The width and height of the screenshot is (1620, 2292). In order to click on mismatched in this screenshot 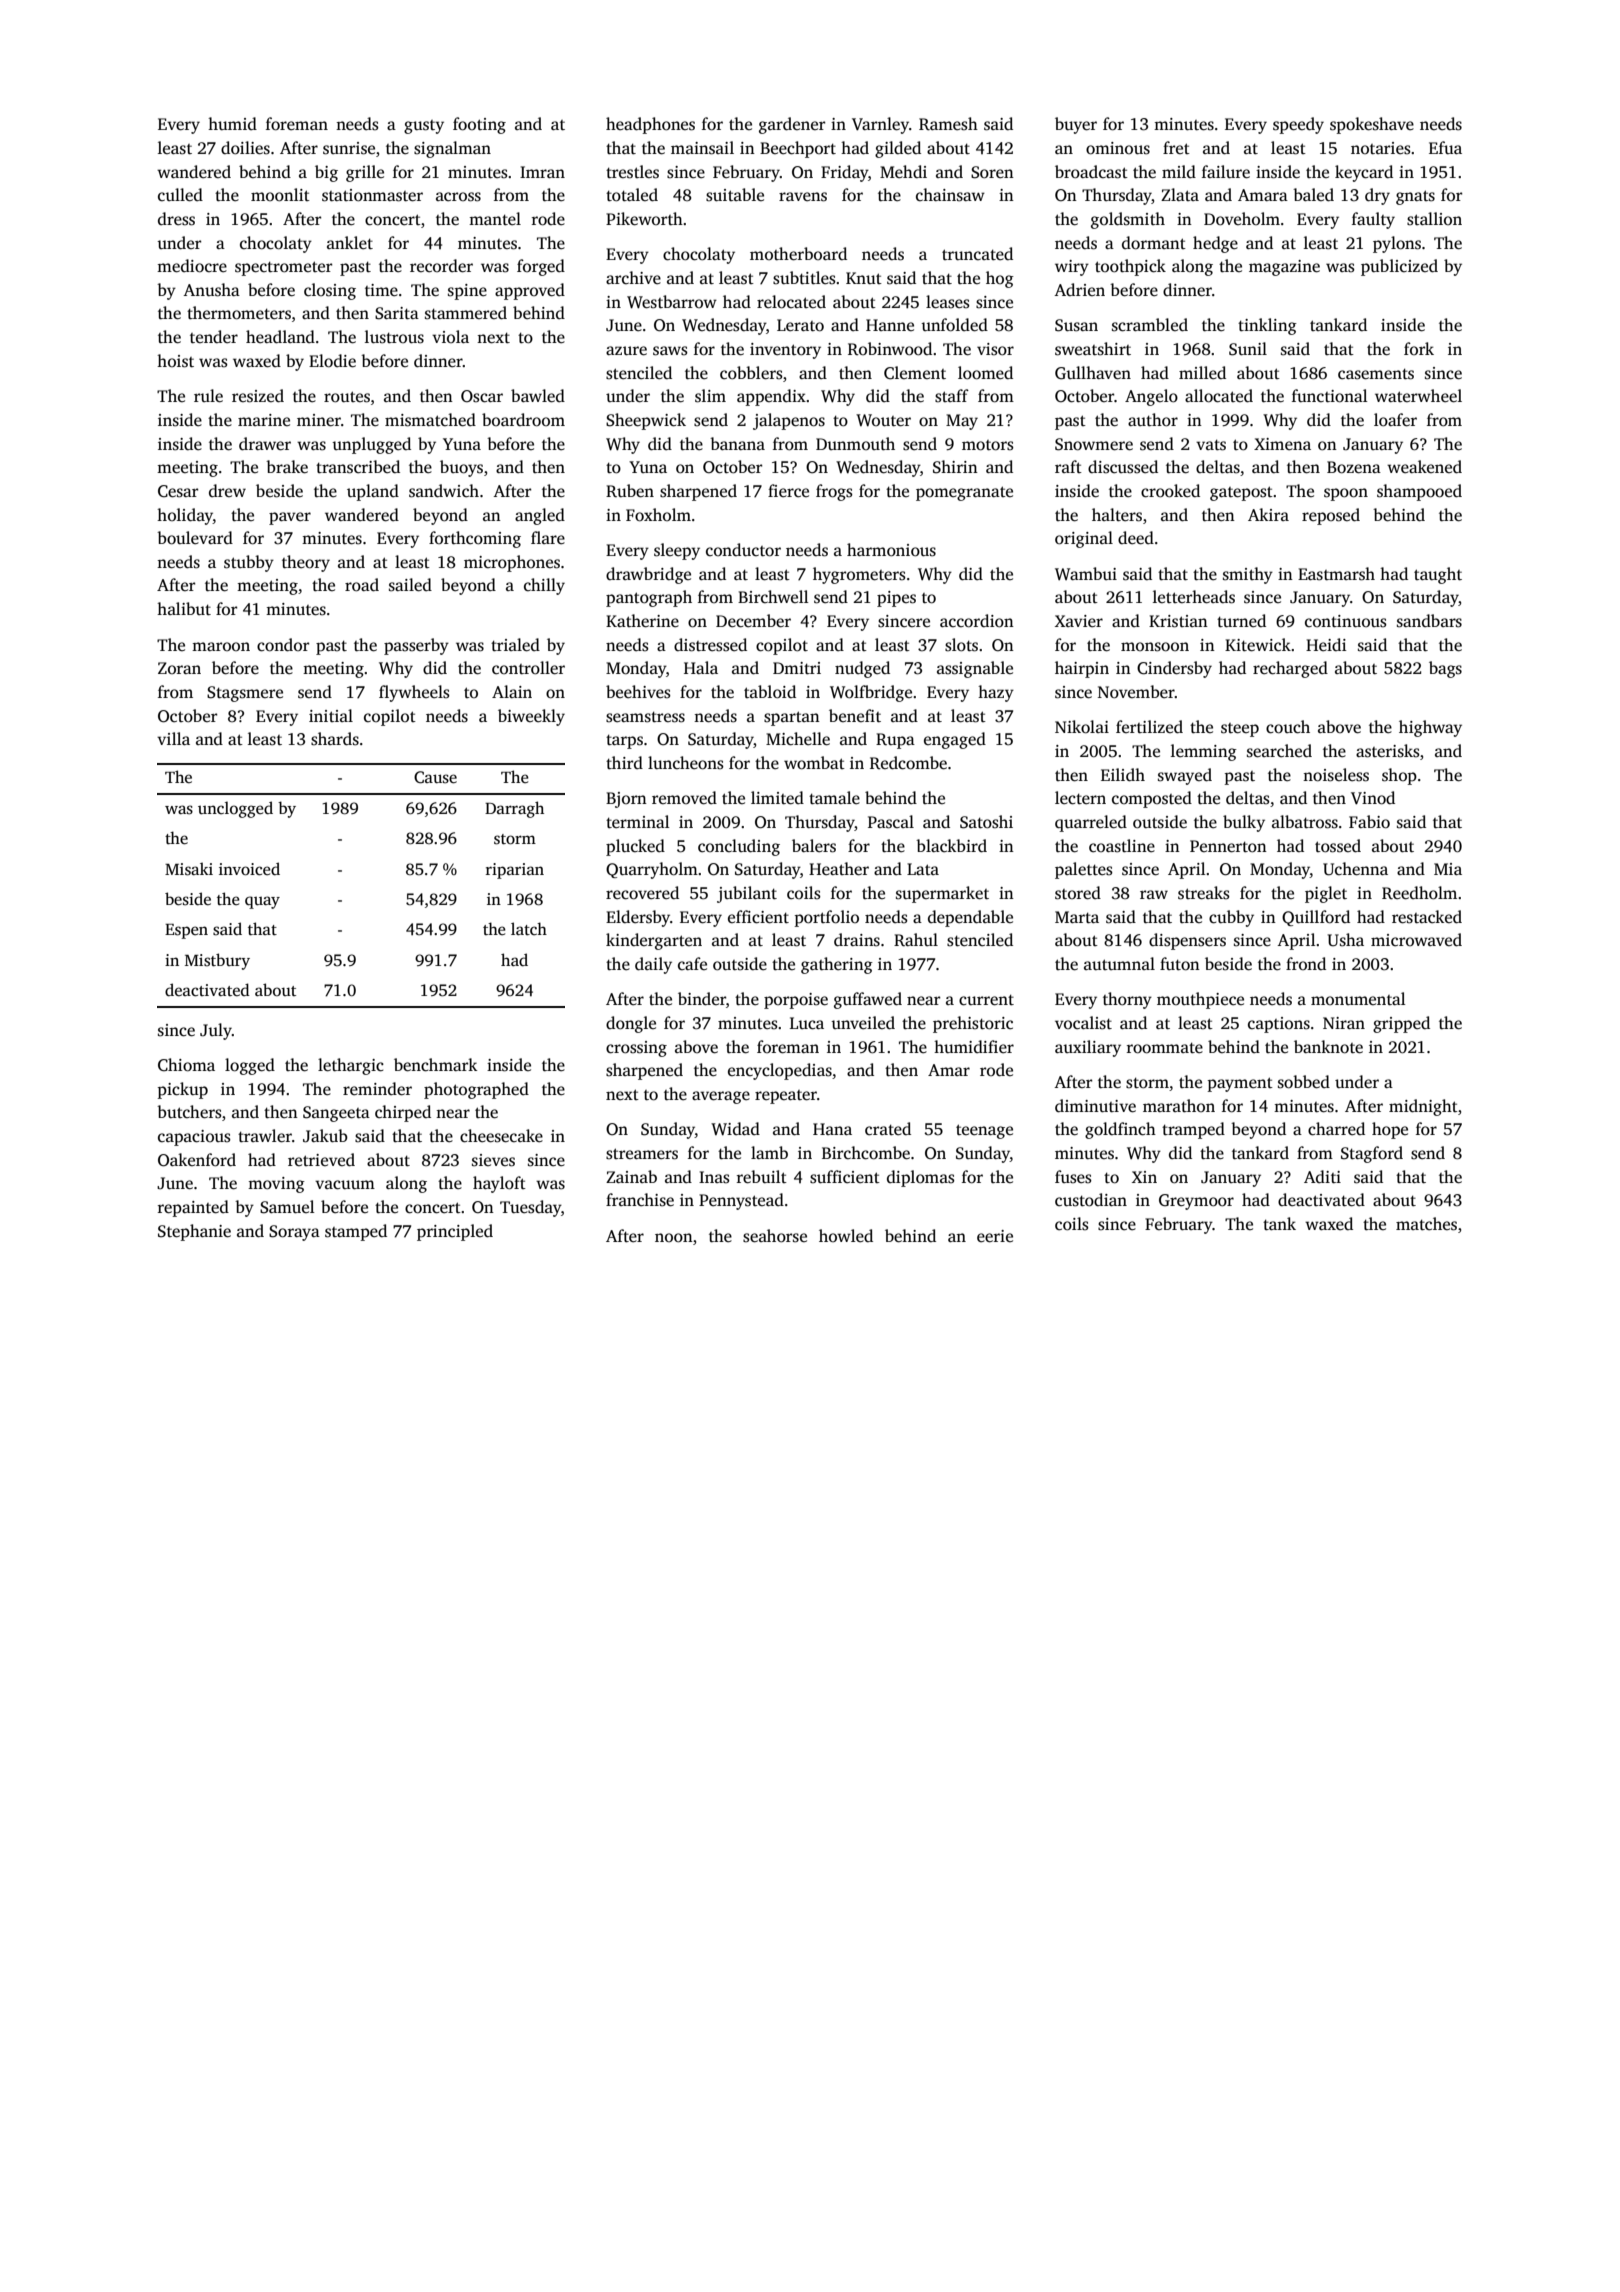, I will do `click(430, 420)`.
